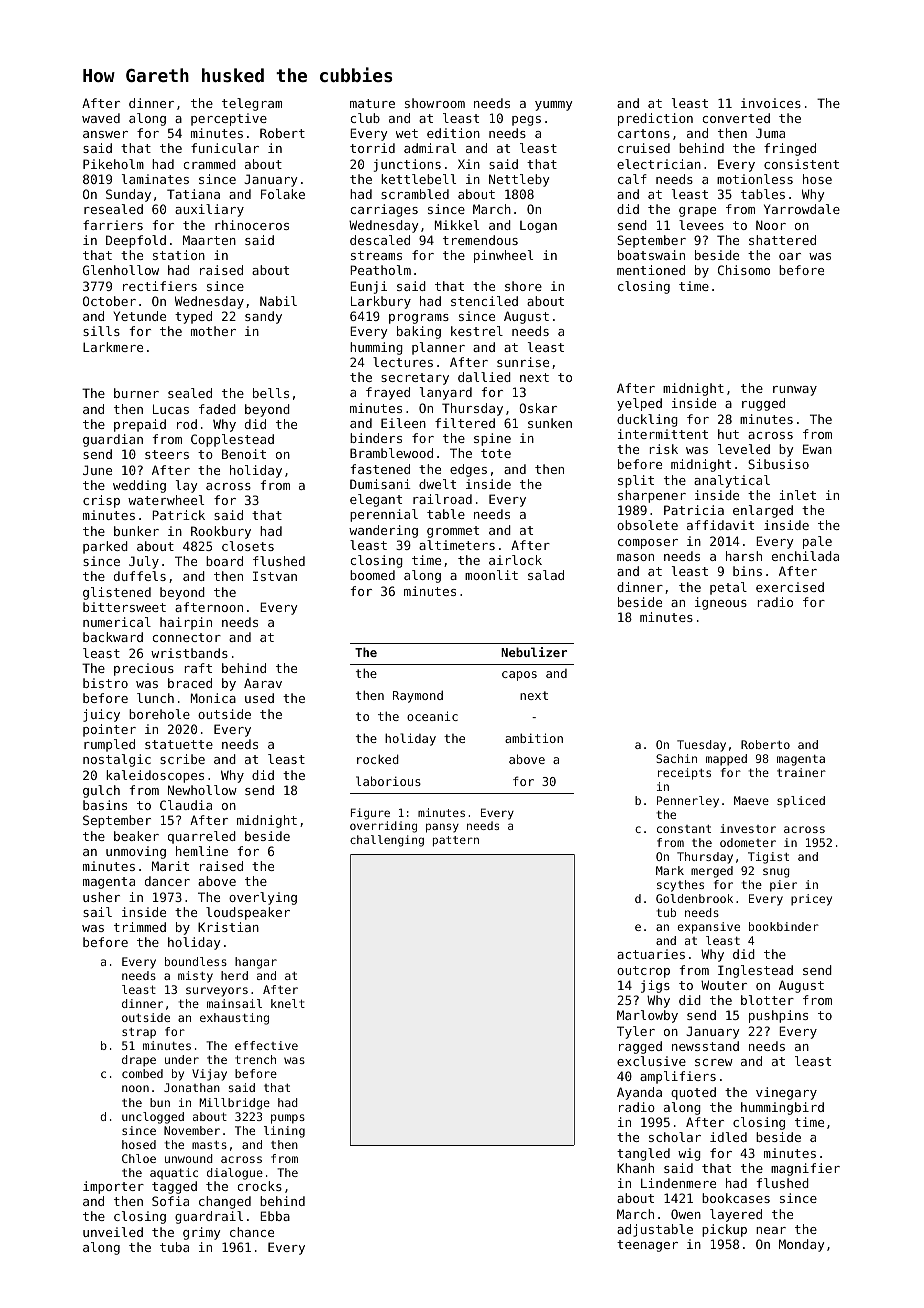 The width and height of the image is (924, 1308). I want to click on perceptive, so click(229, 119).
